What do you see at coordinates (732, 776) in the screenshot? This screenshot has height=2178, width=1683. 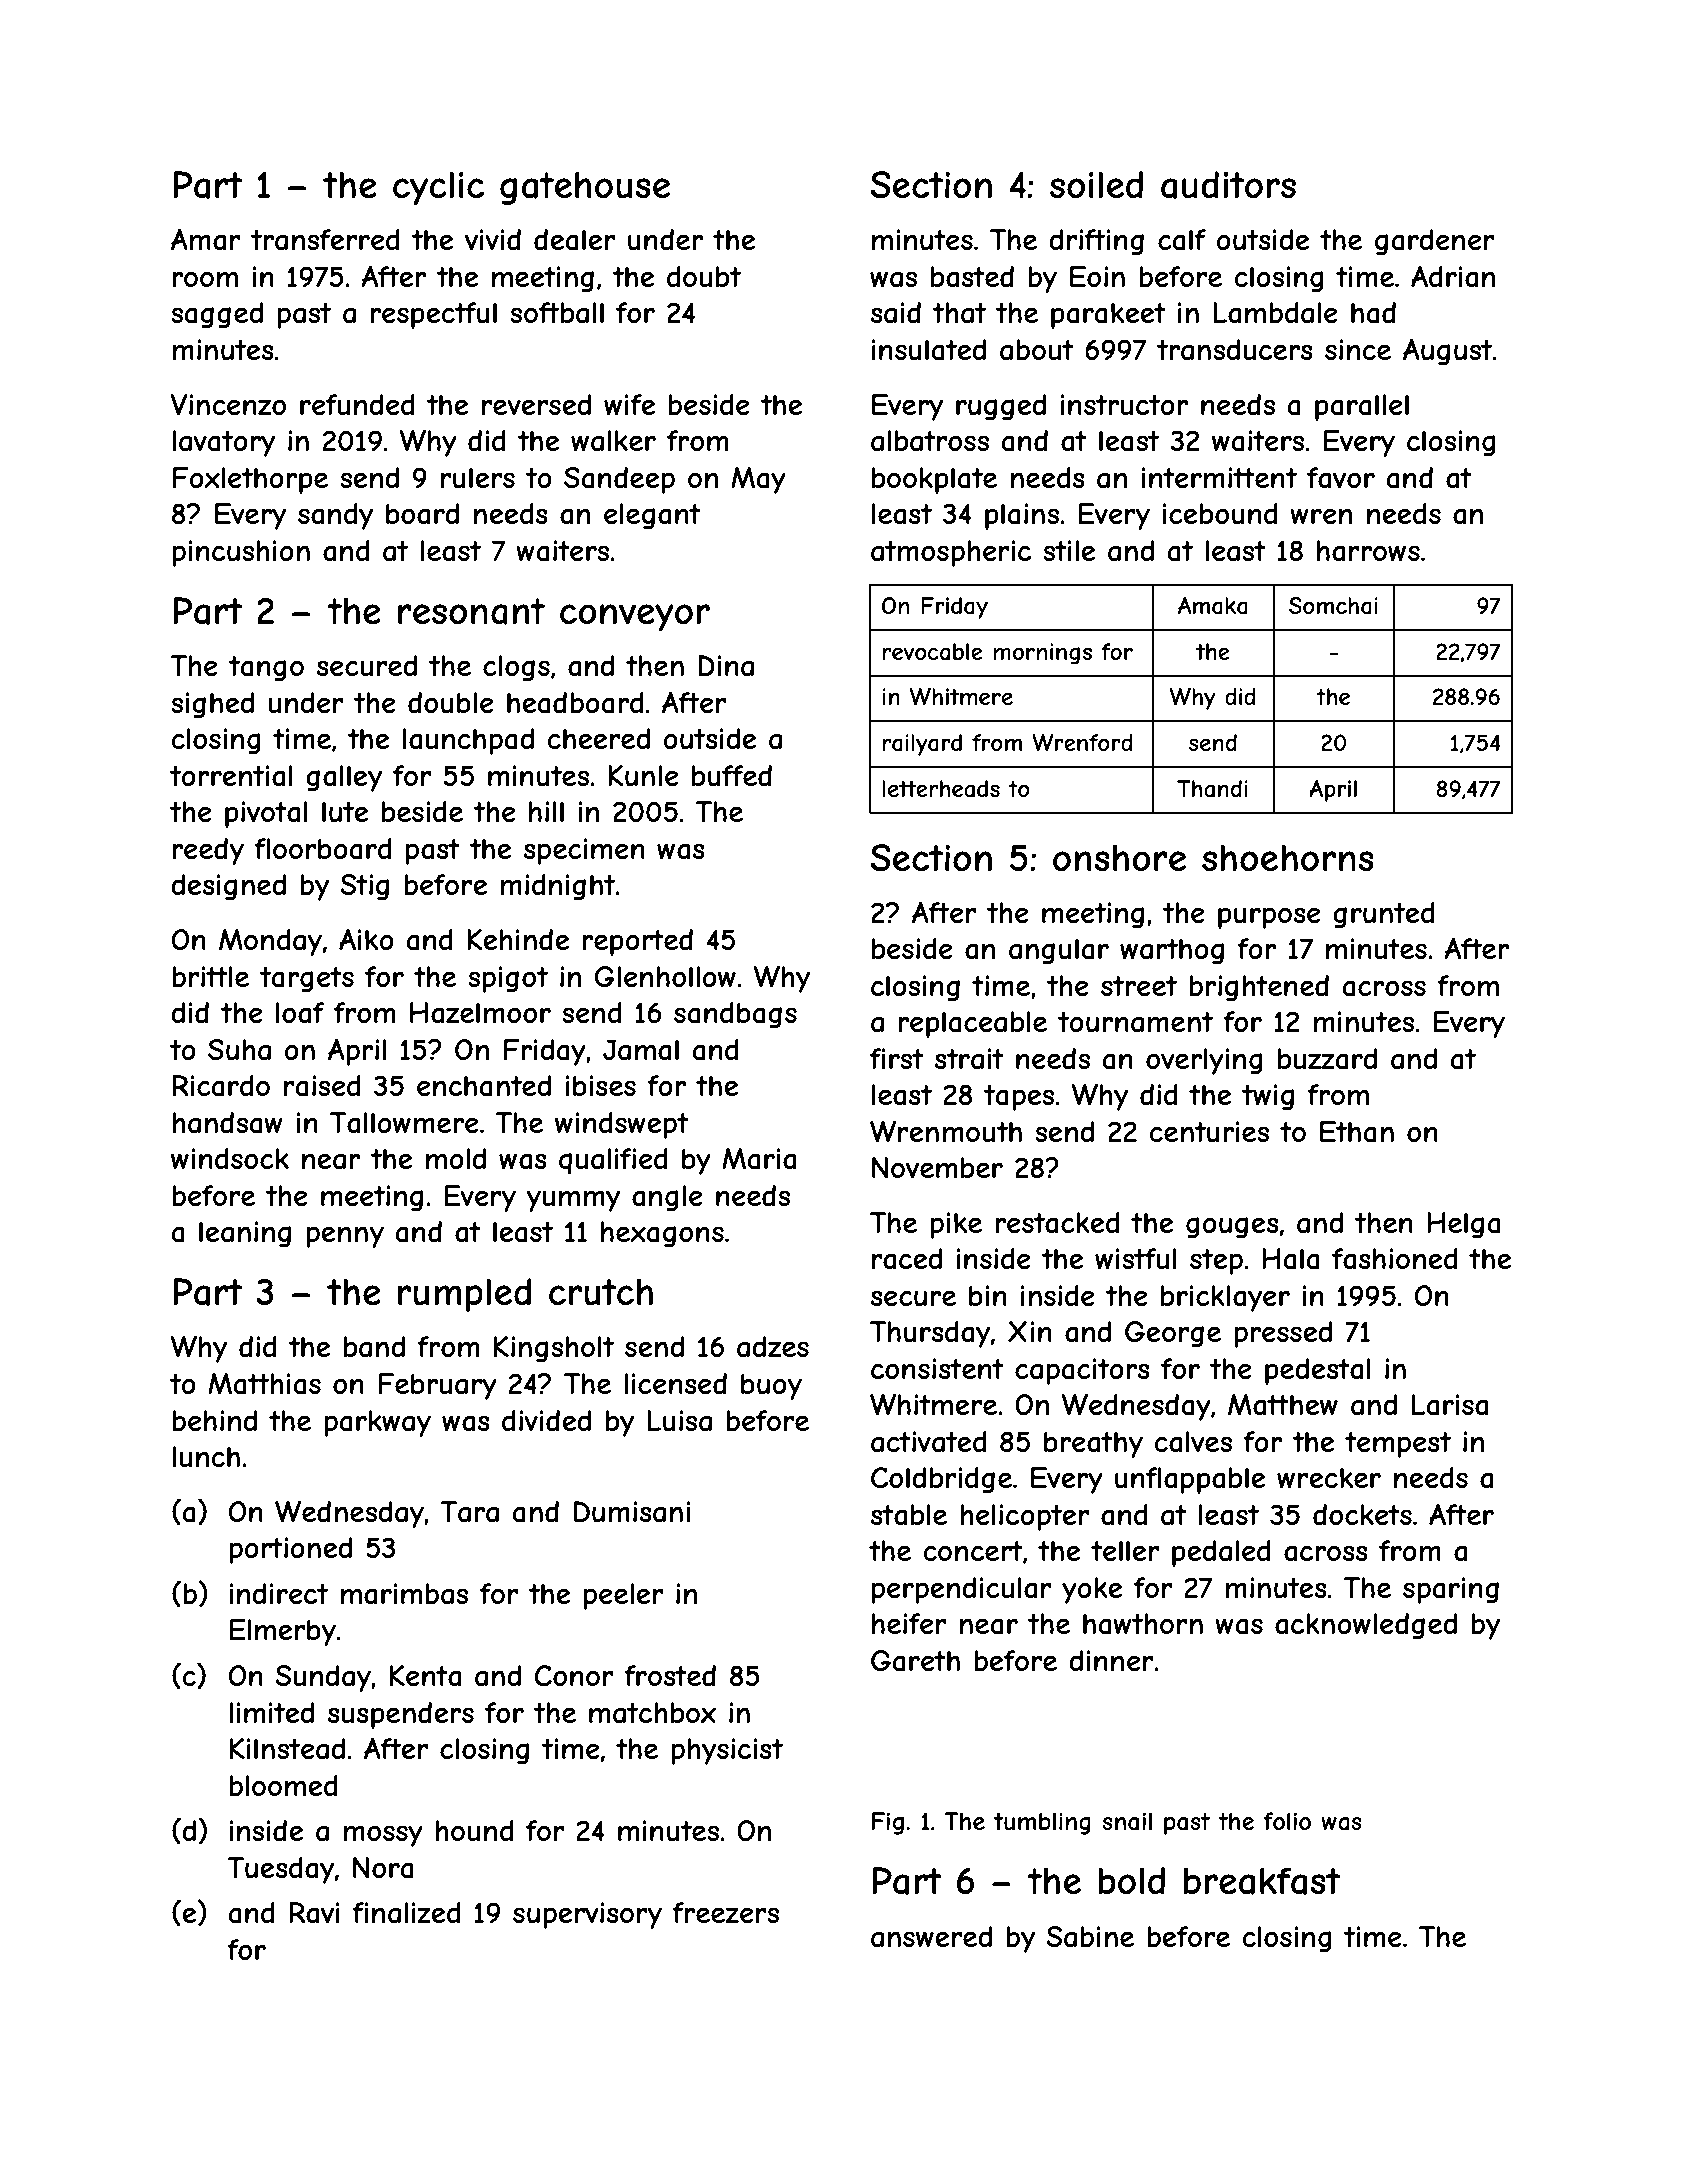 I see `buffed` at bounding box center [732, 776].
